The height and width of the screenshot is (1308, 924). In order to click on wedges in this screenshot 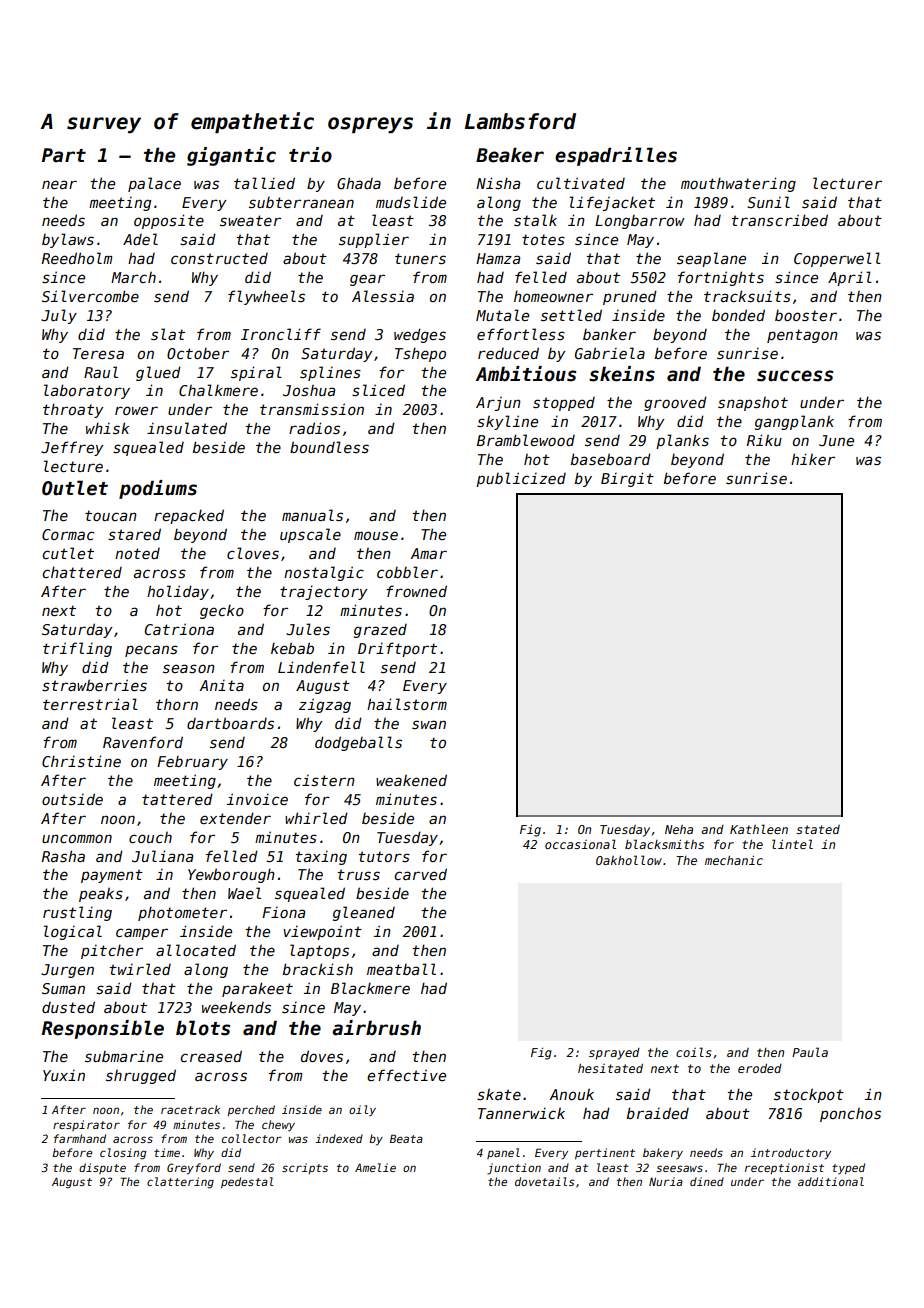, I will do `click(420, 335)`.
